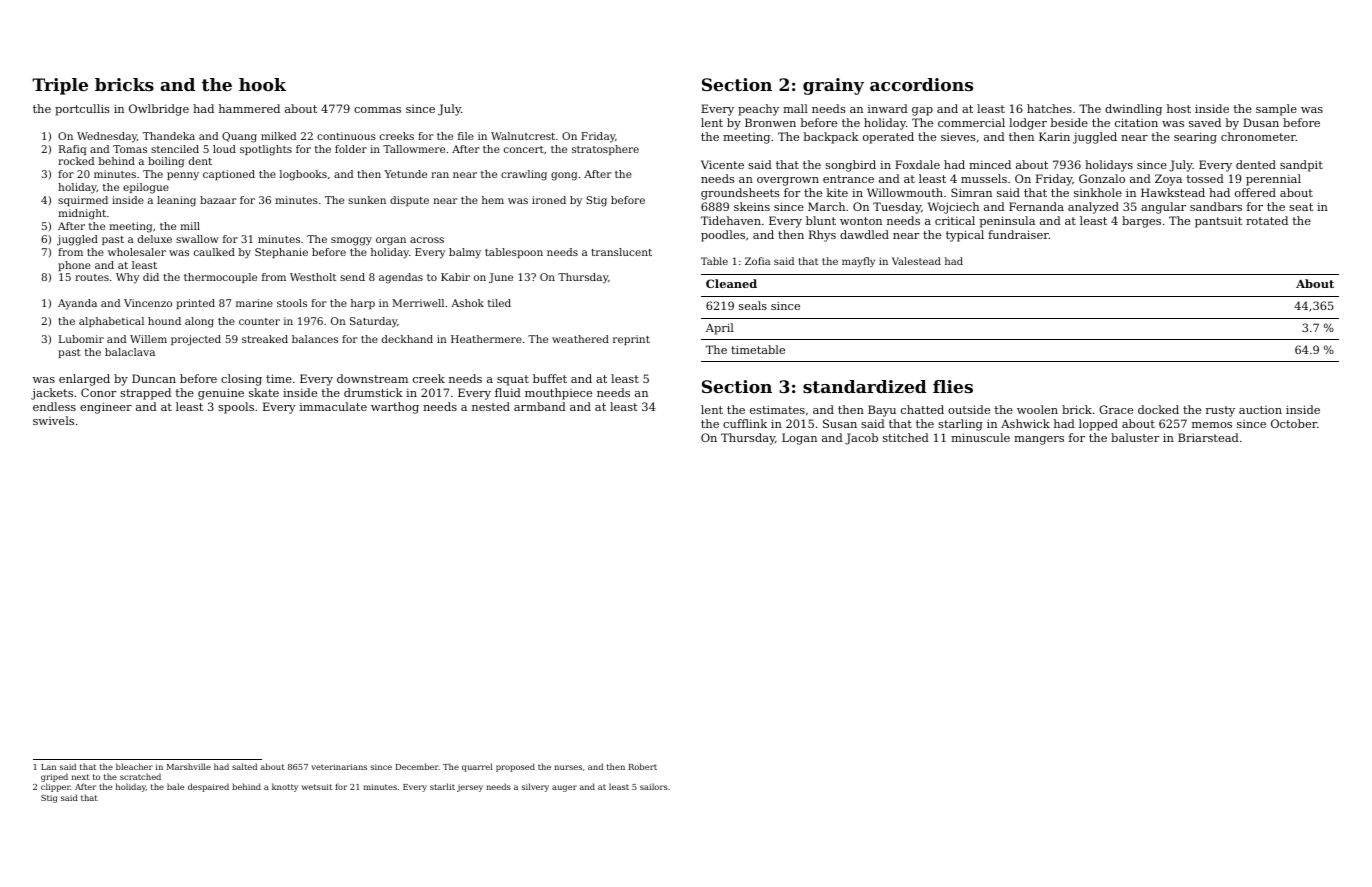  Describe the element at coordinates (53, 420) in the document. I see `swivels` at that location.
